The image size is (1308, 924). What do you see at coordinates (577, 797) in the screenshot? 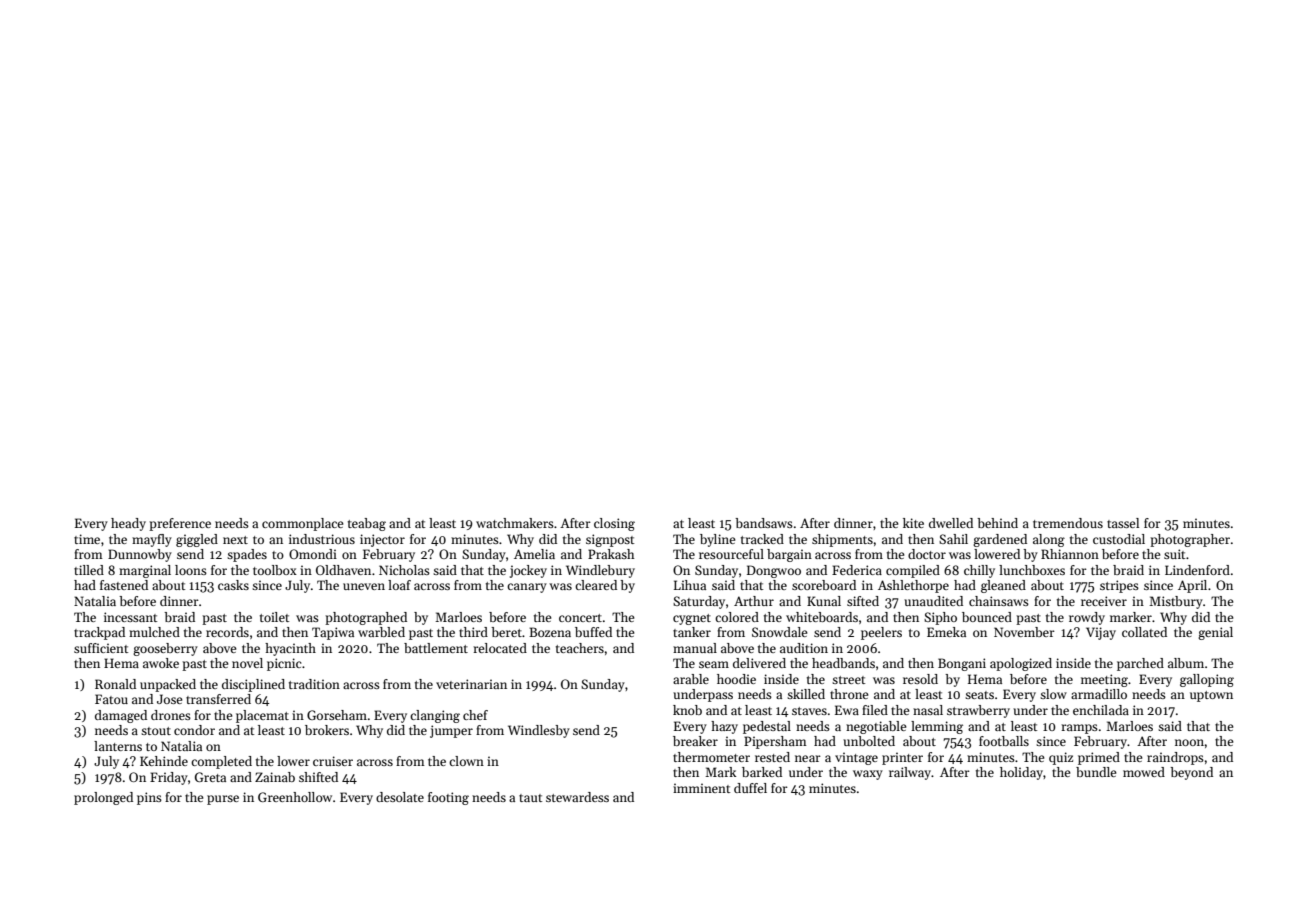
I see `stewardess` at bounding box center [577, 797].
